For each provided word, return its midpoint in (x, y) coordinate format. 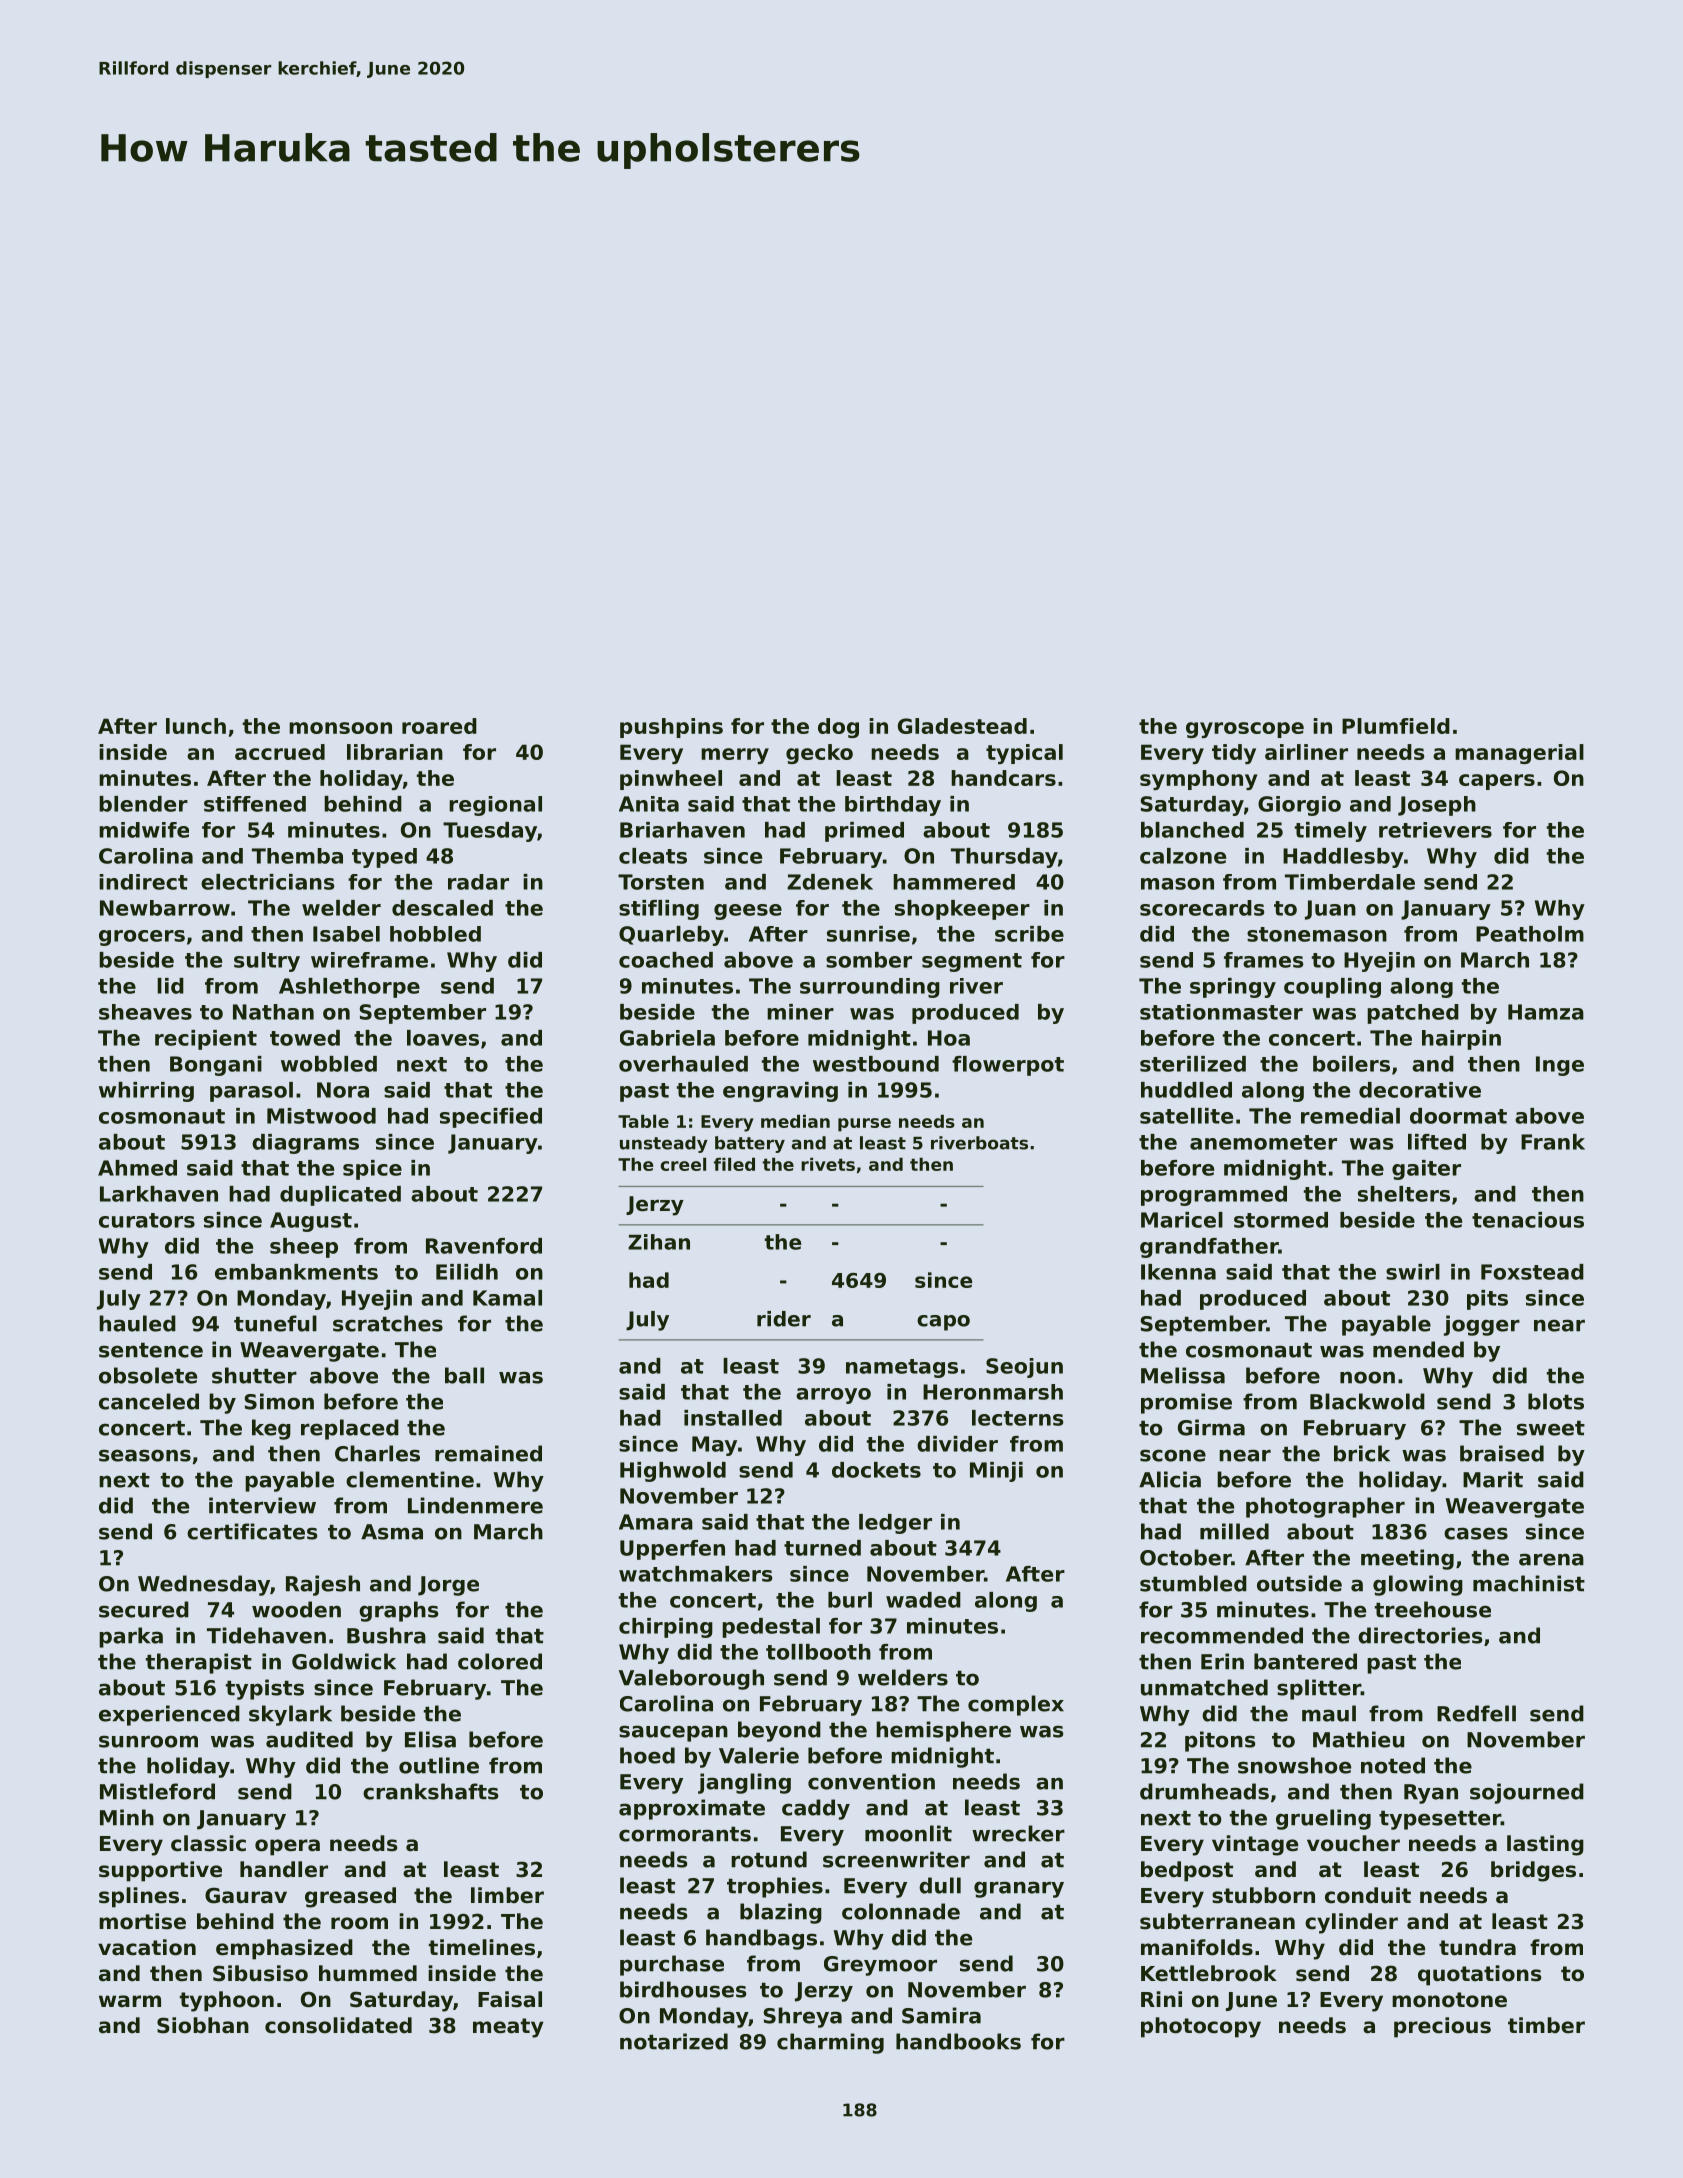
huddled (1186, 1090)
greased (350, 1897)
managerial (1519, 754)
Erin (1222, 1661)
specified (491, 1118)
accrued (280, 752)
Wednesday (204, 1585)
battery (750, 1144)
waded (923, 1600)
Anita (649, 804)
